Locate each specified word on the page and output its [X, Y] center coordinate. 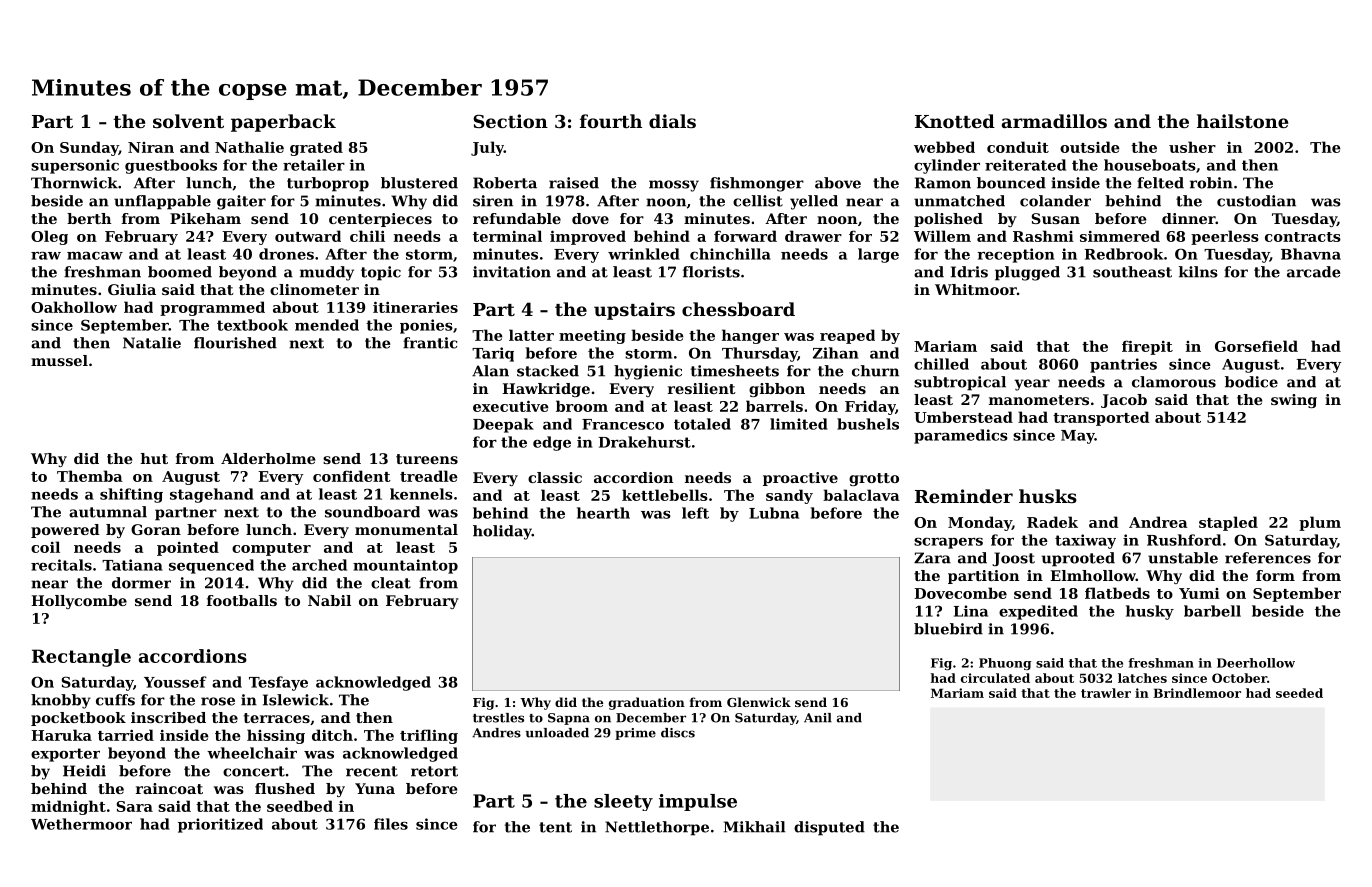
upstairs [634, 311]
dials [672, 121]
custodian [1256, 201]
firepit [1147, 347]
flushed [285, 788]
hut [154, 458]
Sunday [89, 148]
